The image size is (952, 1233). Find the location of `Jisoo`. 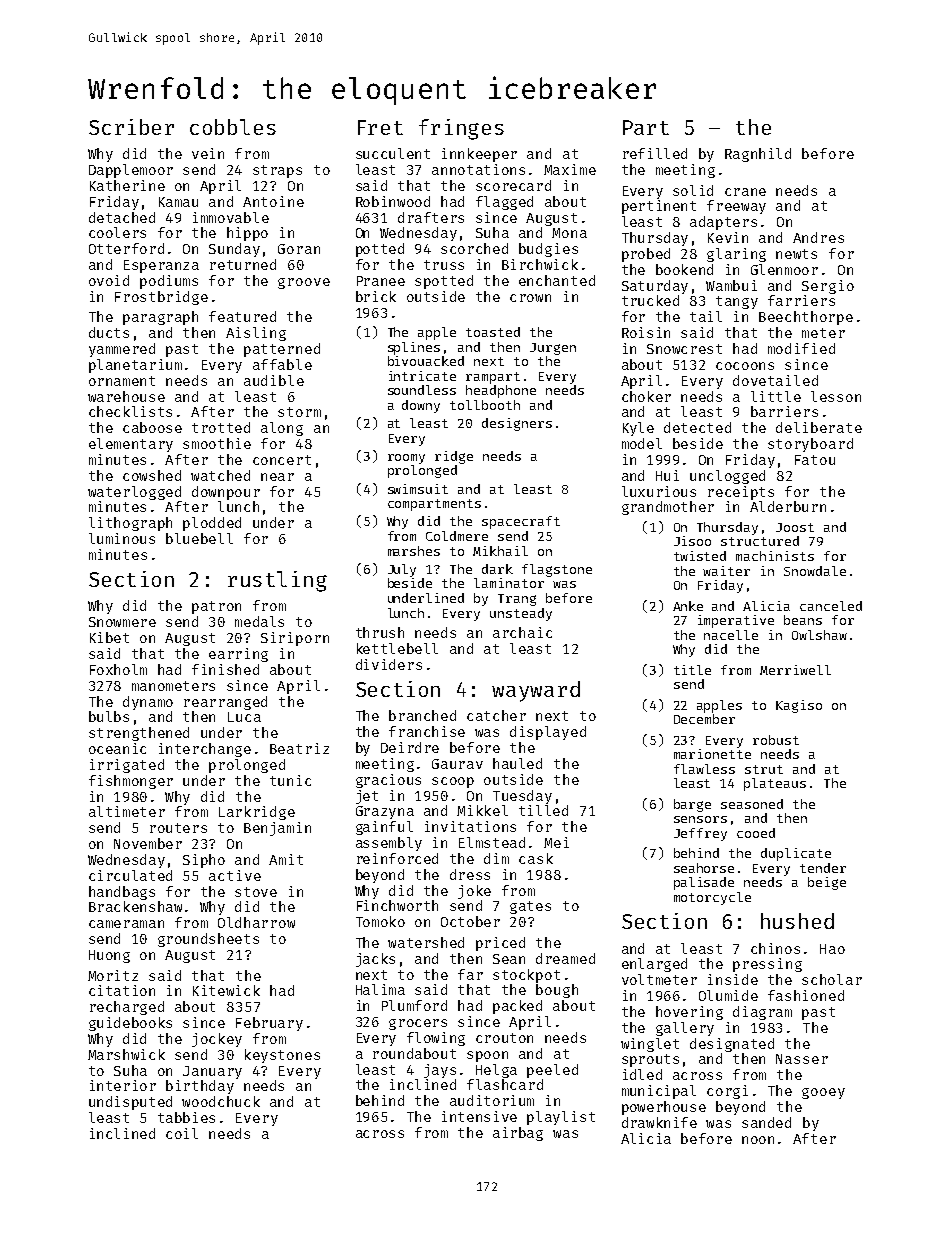

Jisoo is located at coordinates (692, 541).
